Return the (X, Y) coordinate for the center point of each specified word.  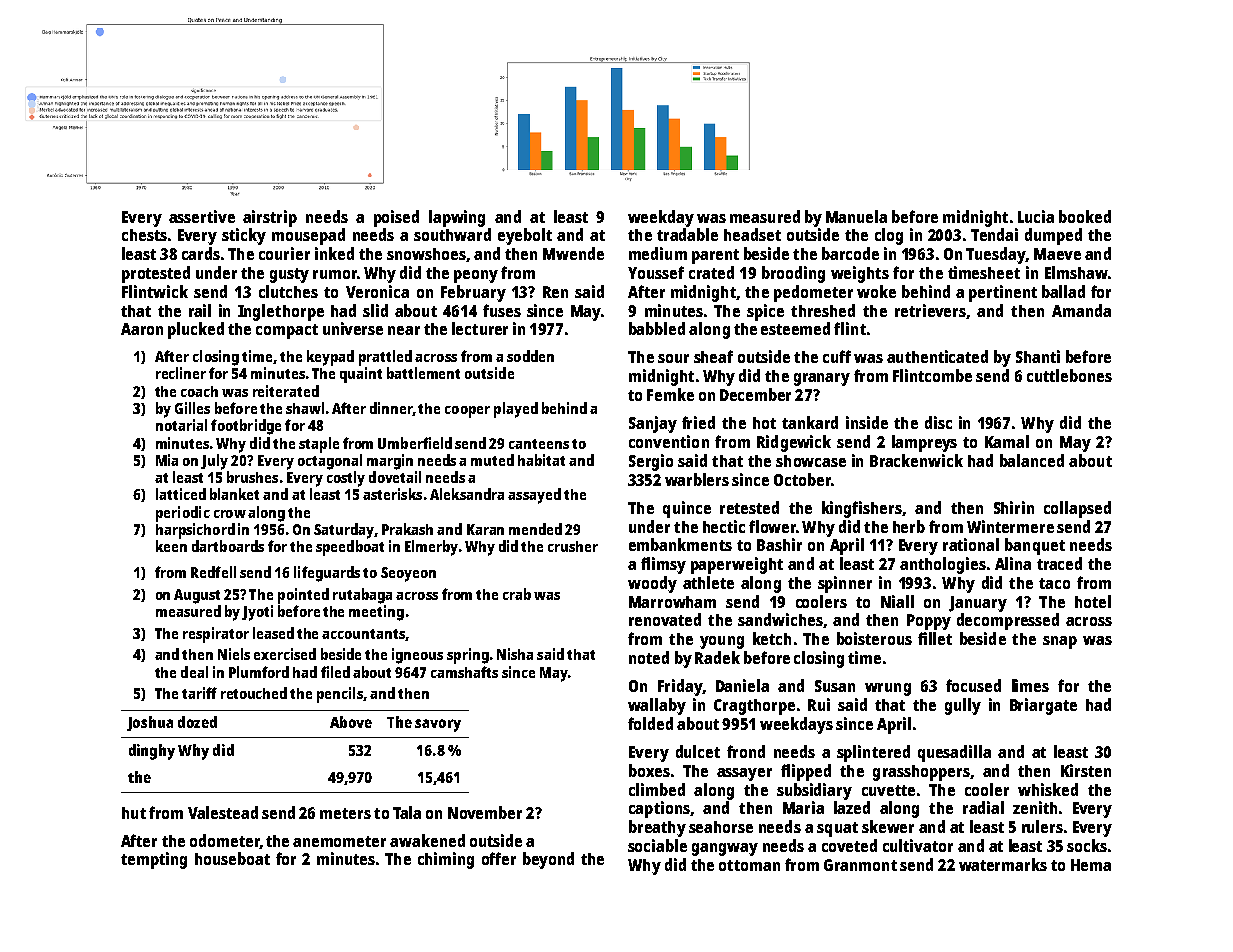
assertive (202, 216)
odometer (225, 841)
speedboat (350, 548)
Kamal (1007, 441)
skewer (888, 826)
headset (752, 234)
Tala (407, 812)
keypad (330, 358)
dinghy (152, 752)
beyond (548, 860)
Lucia (1036, 216)
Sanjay (653, 424)
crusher (573, 546)
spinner (845, 584)
